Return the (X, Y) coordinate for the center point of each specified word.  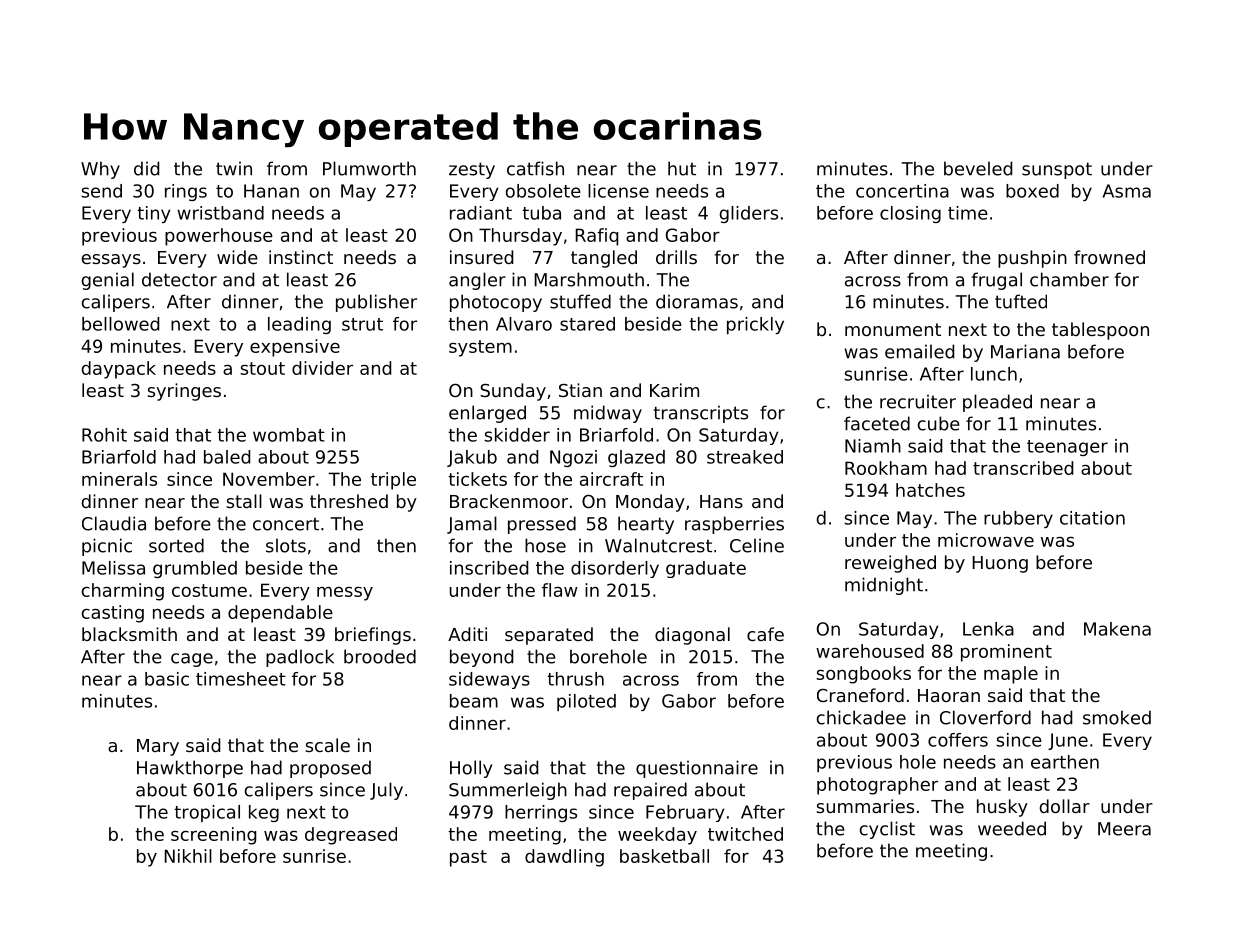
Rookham (886, 468)
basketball (664, 856)
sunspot (1057, 170)
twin (234, 168)
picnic (107, 547)
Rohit (104, 435)
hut (682, 168)
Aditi (467, 634)
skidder (517, 435)
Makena (1117, 629)
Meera (1124, 829)
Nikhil (188, 856)
